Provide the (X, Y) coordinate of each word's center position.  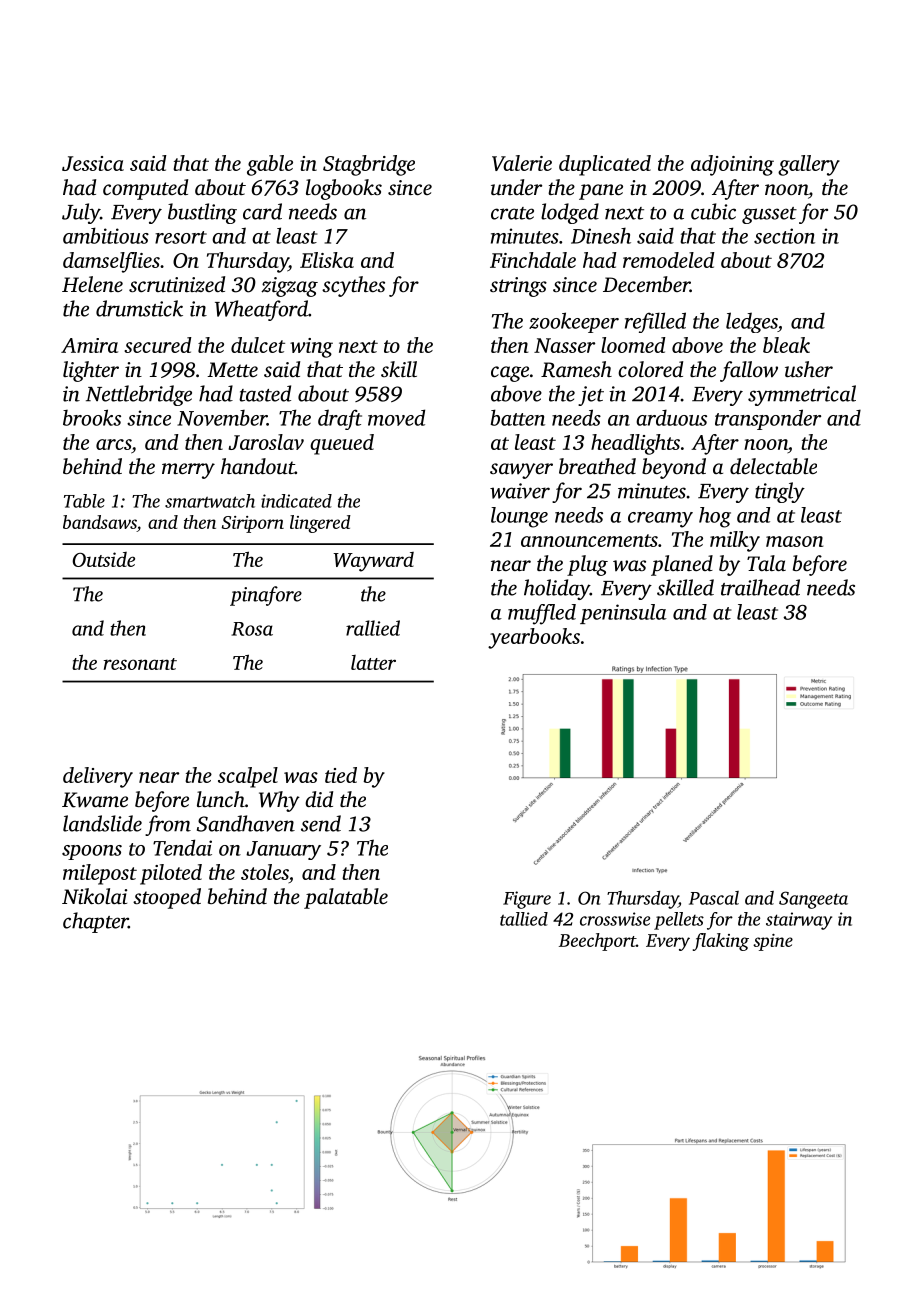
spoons (92, 852)
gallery (809, 165)
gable (270, 165)
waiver (520, 491)
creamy (660, 520)
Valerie (522, 163)
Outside (103, 559)
